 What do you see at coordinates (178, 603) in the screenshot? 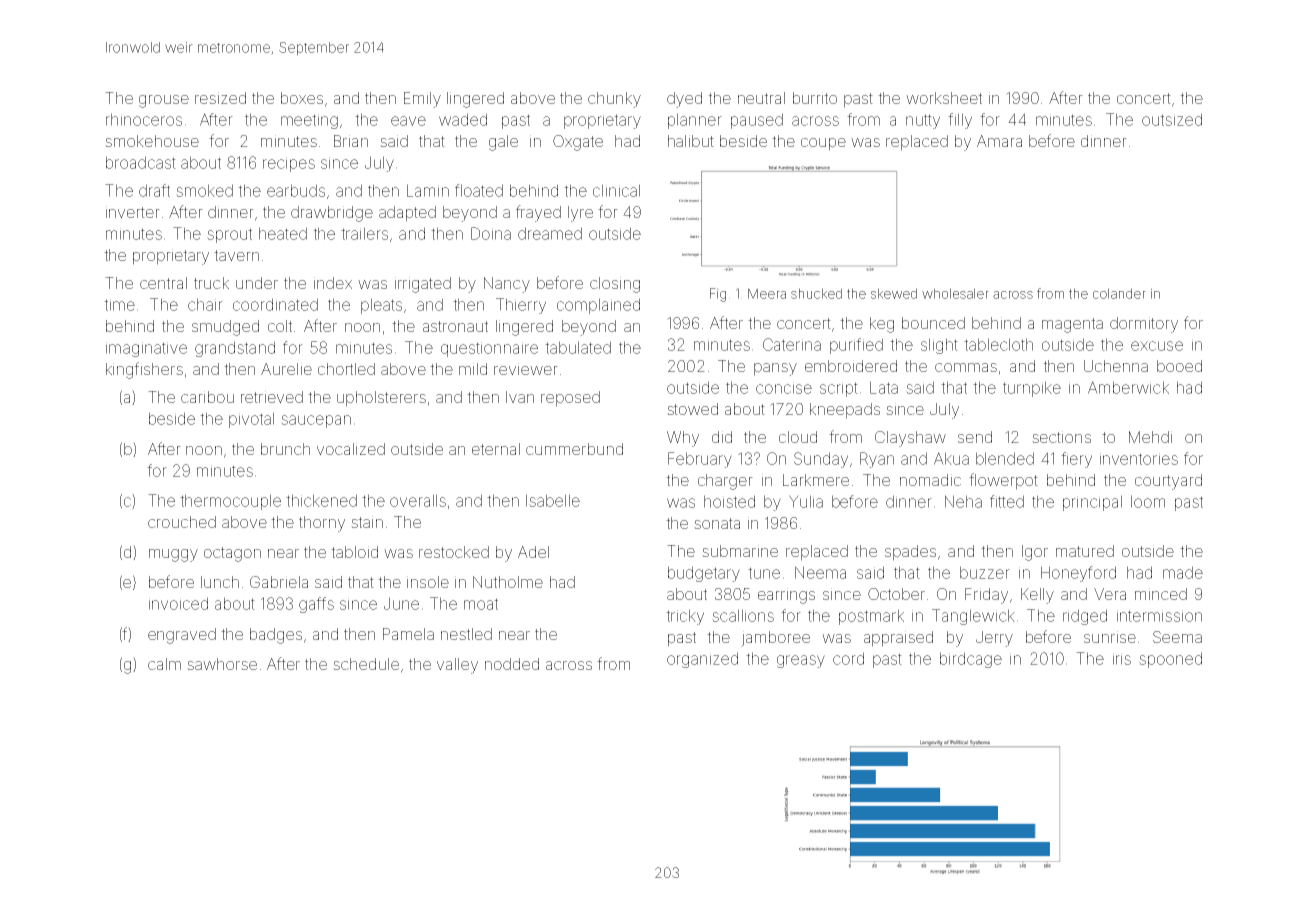
I see `invoiced` at bounding box center [178, 603].
